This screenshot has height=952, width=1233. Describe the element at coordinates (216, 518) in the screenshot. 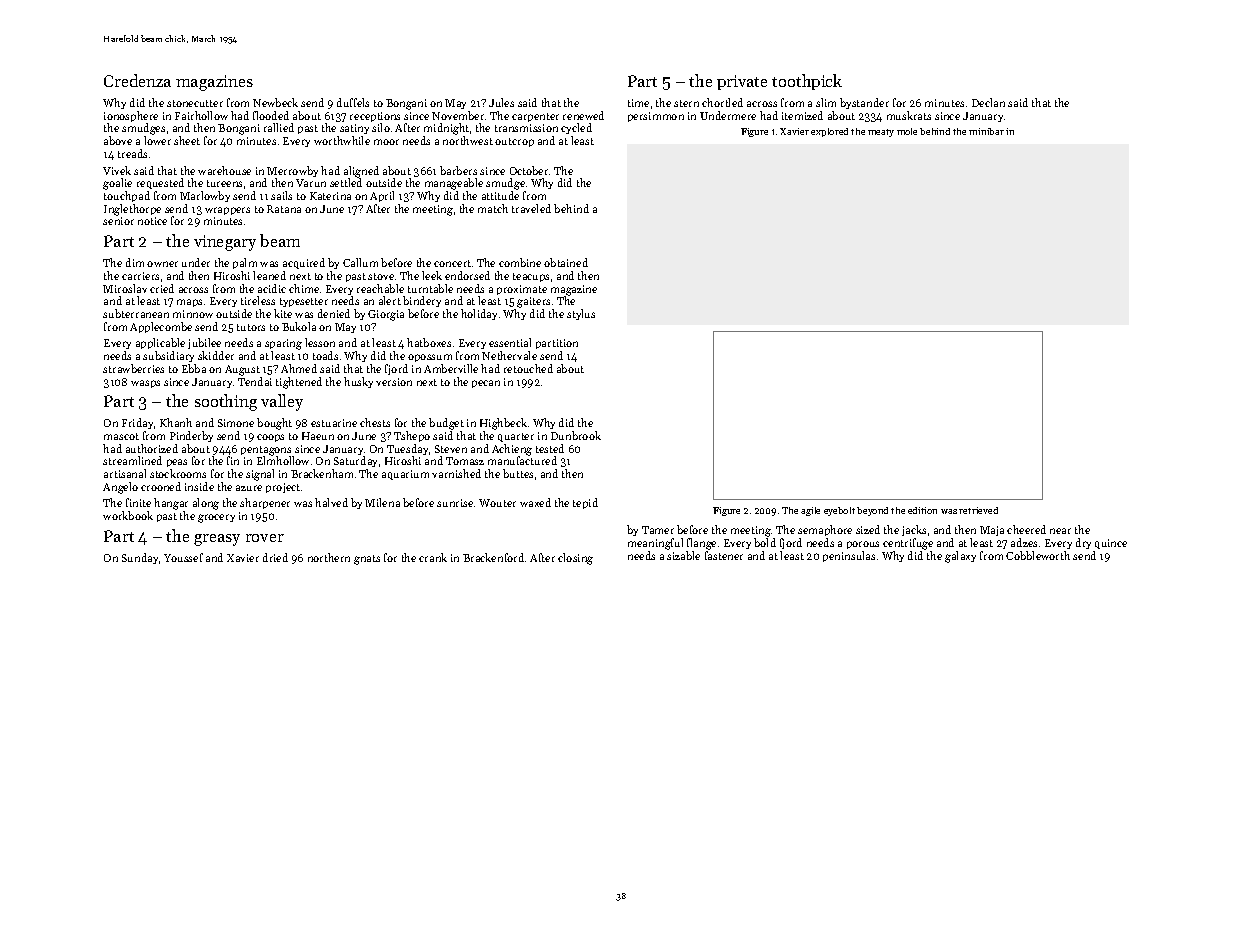

I see `grocery` at that location.
